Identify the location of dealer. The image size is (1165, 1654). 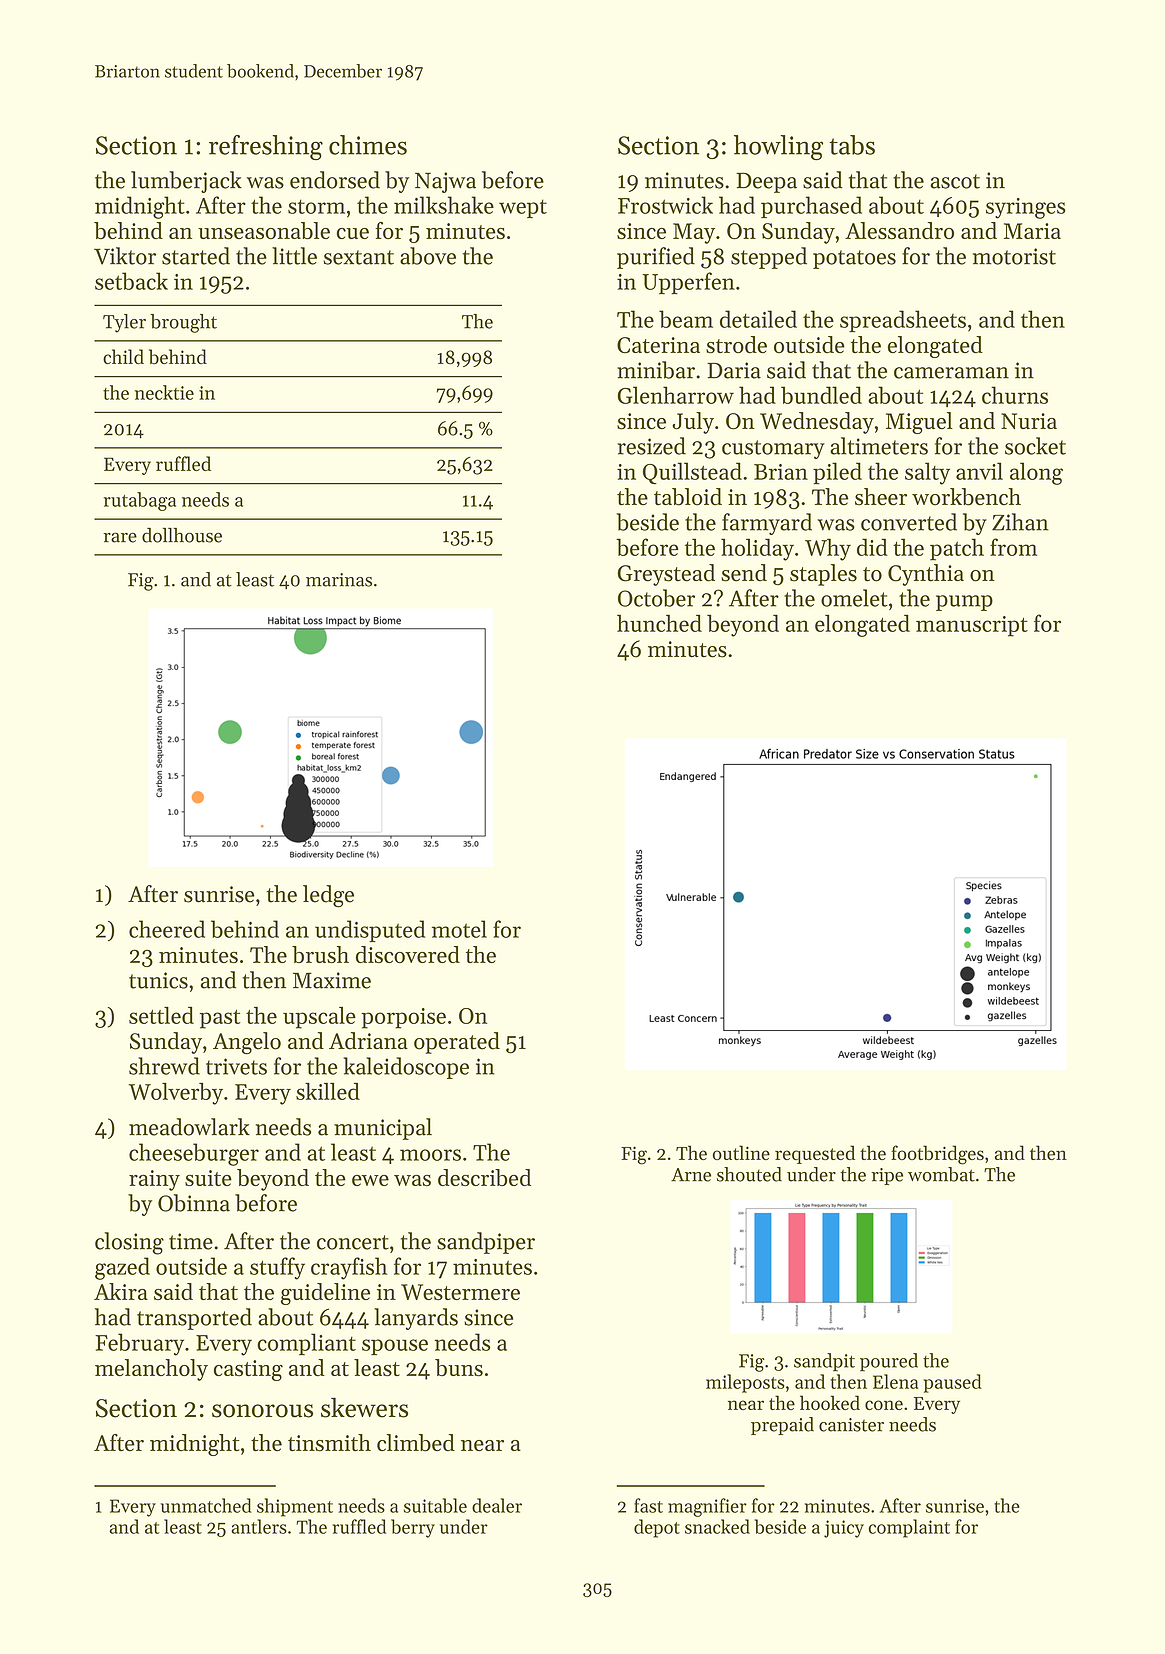
(497, 1505).
